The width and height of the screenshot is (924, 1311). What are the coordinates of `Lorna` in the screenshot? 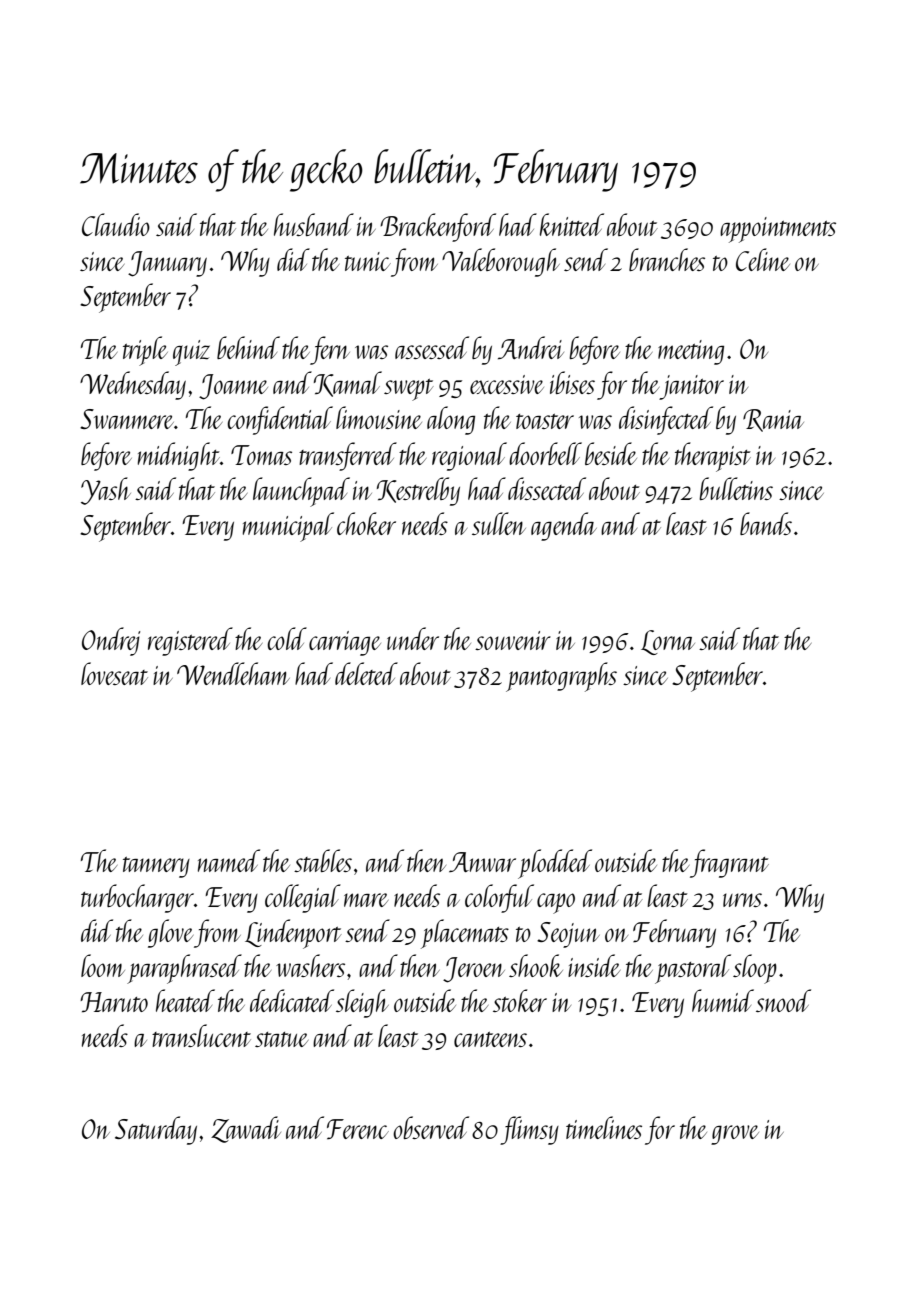 It's located at (668, 642).
